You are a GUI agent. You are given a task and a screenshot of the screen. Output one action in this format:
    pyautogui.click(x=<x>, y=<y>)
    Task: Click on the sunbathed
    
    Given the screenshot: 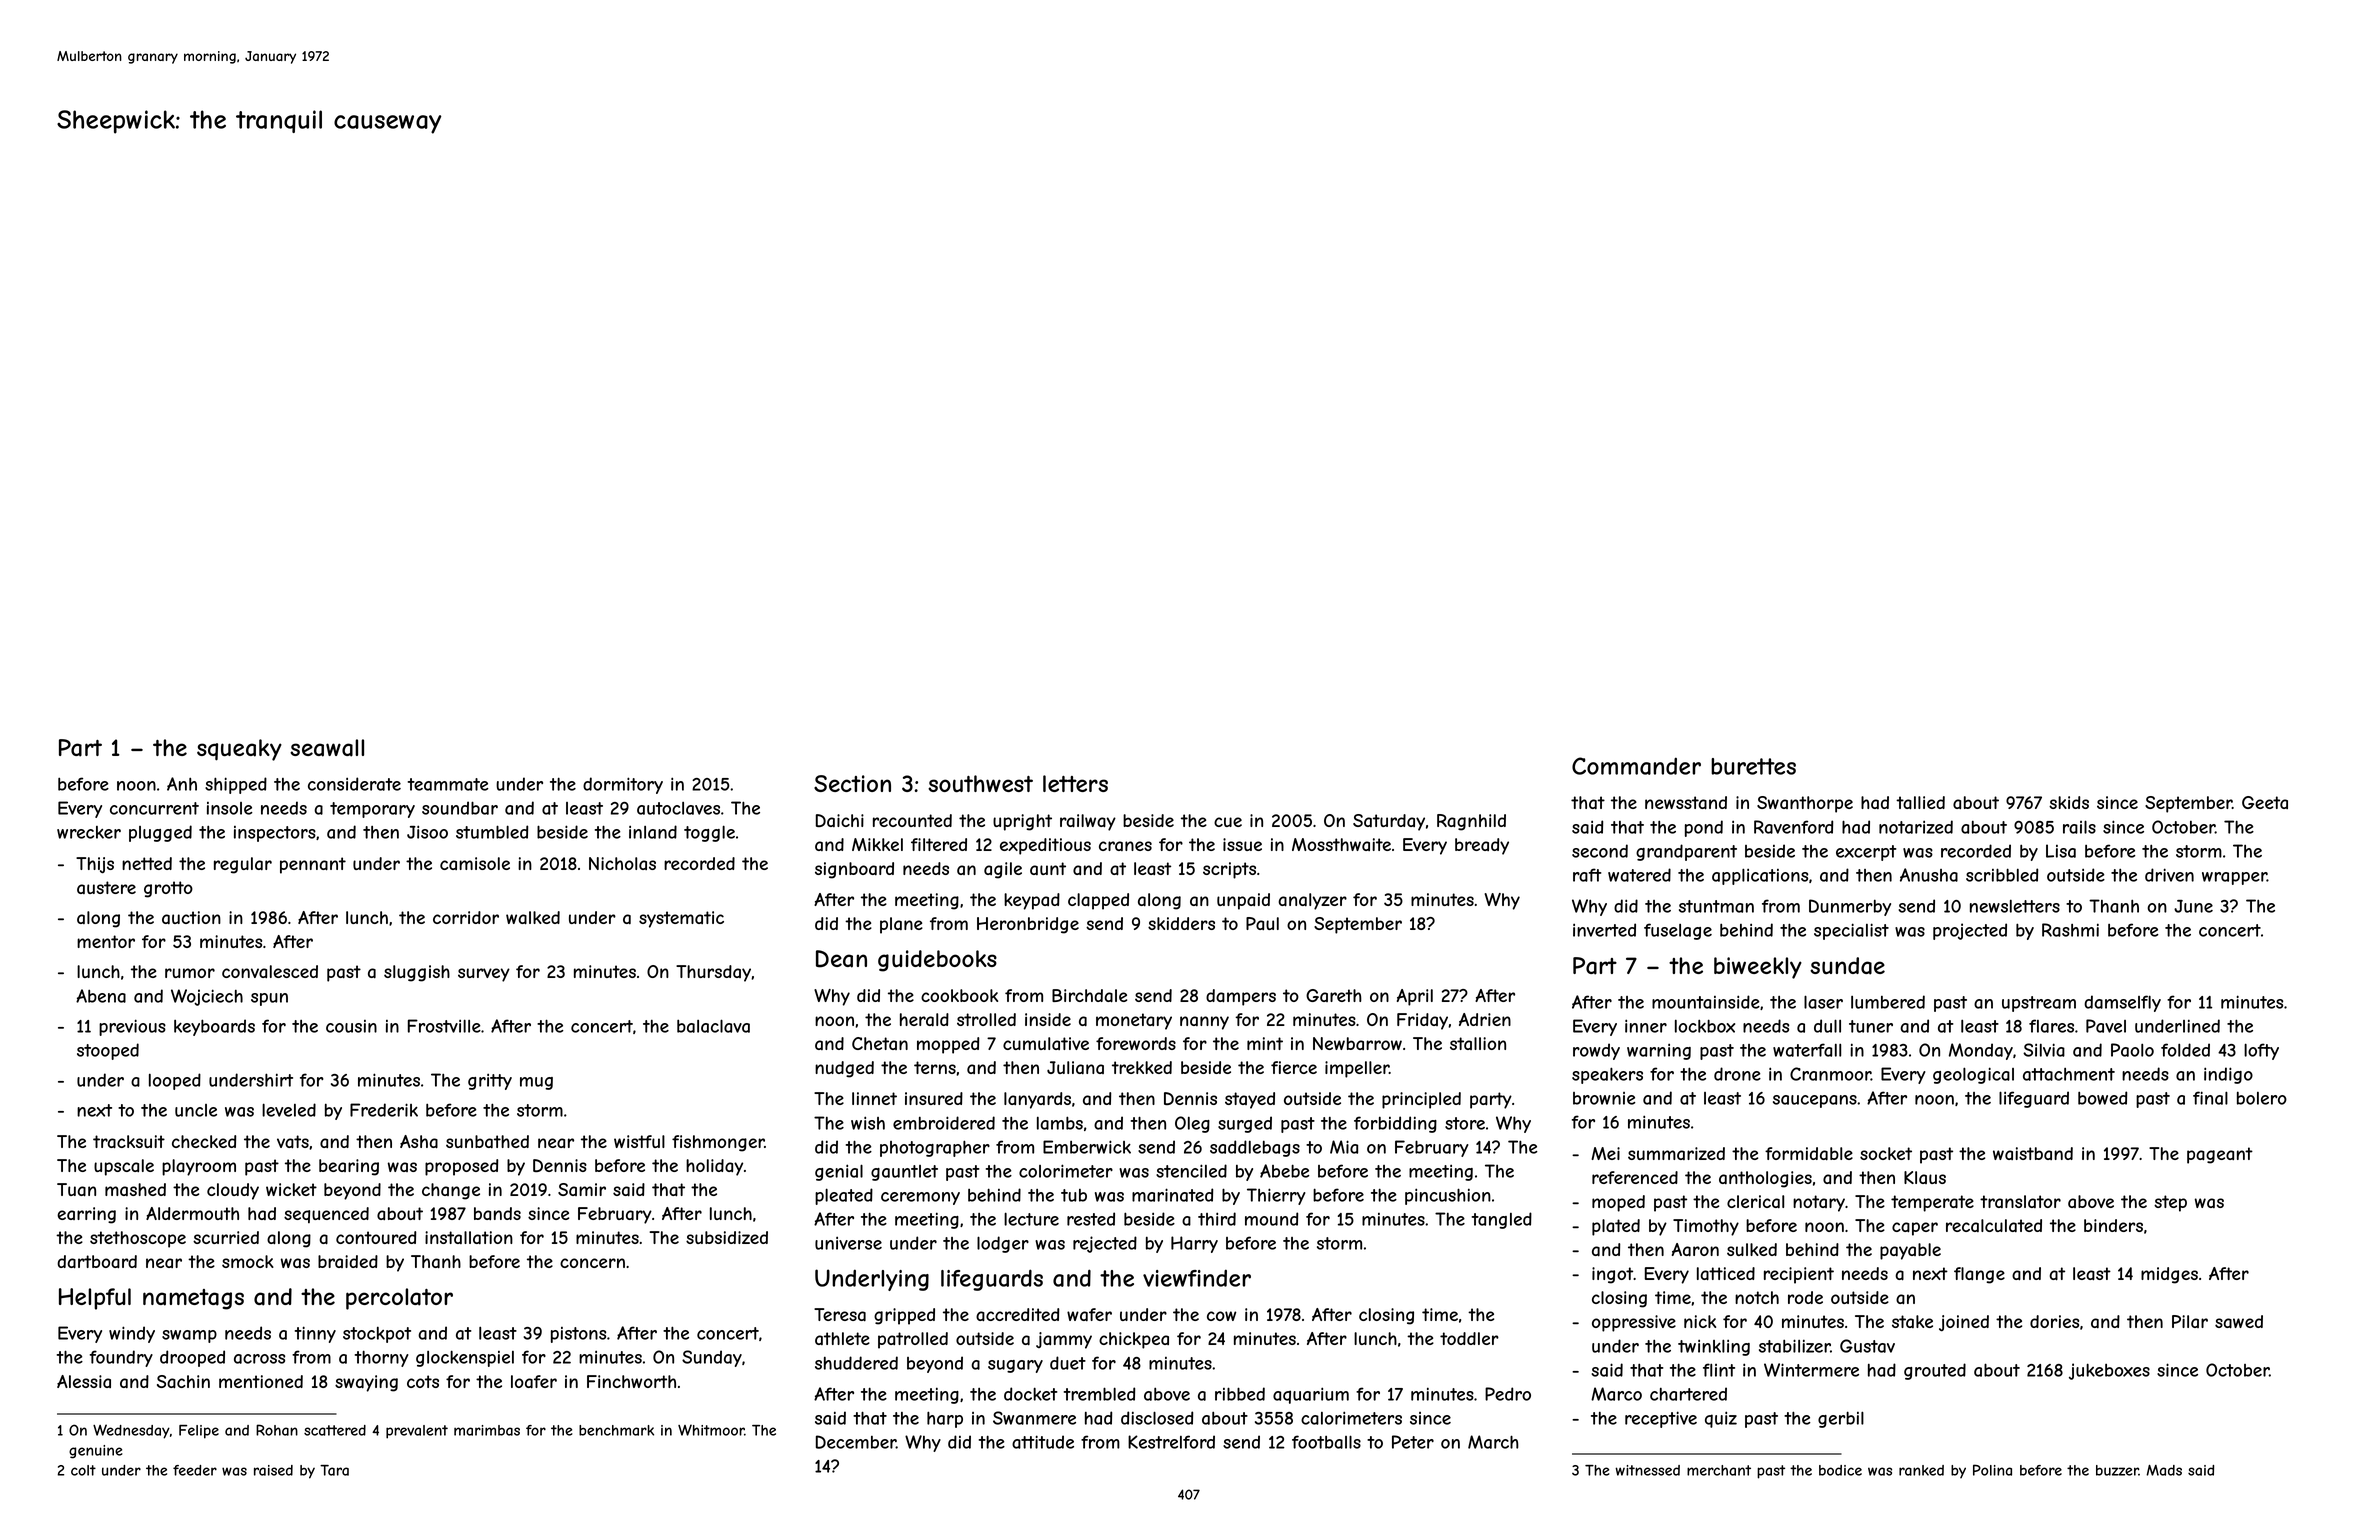 What is the action you would take?
    pyautogui.click(x=487, y=1141)
